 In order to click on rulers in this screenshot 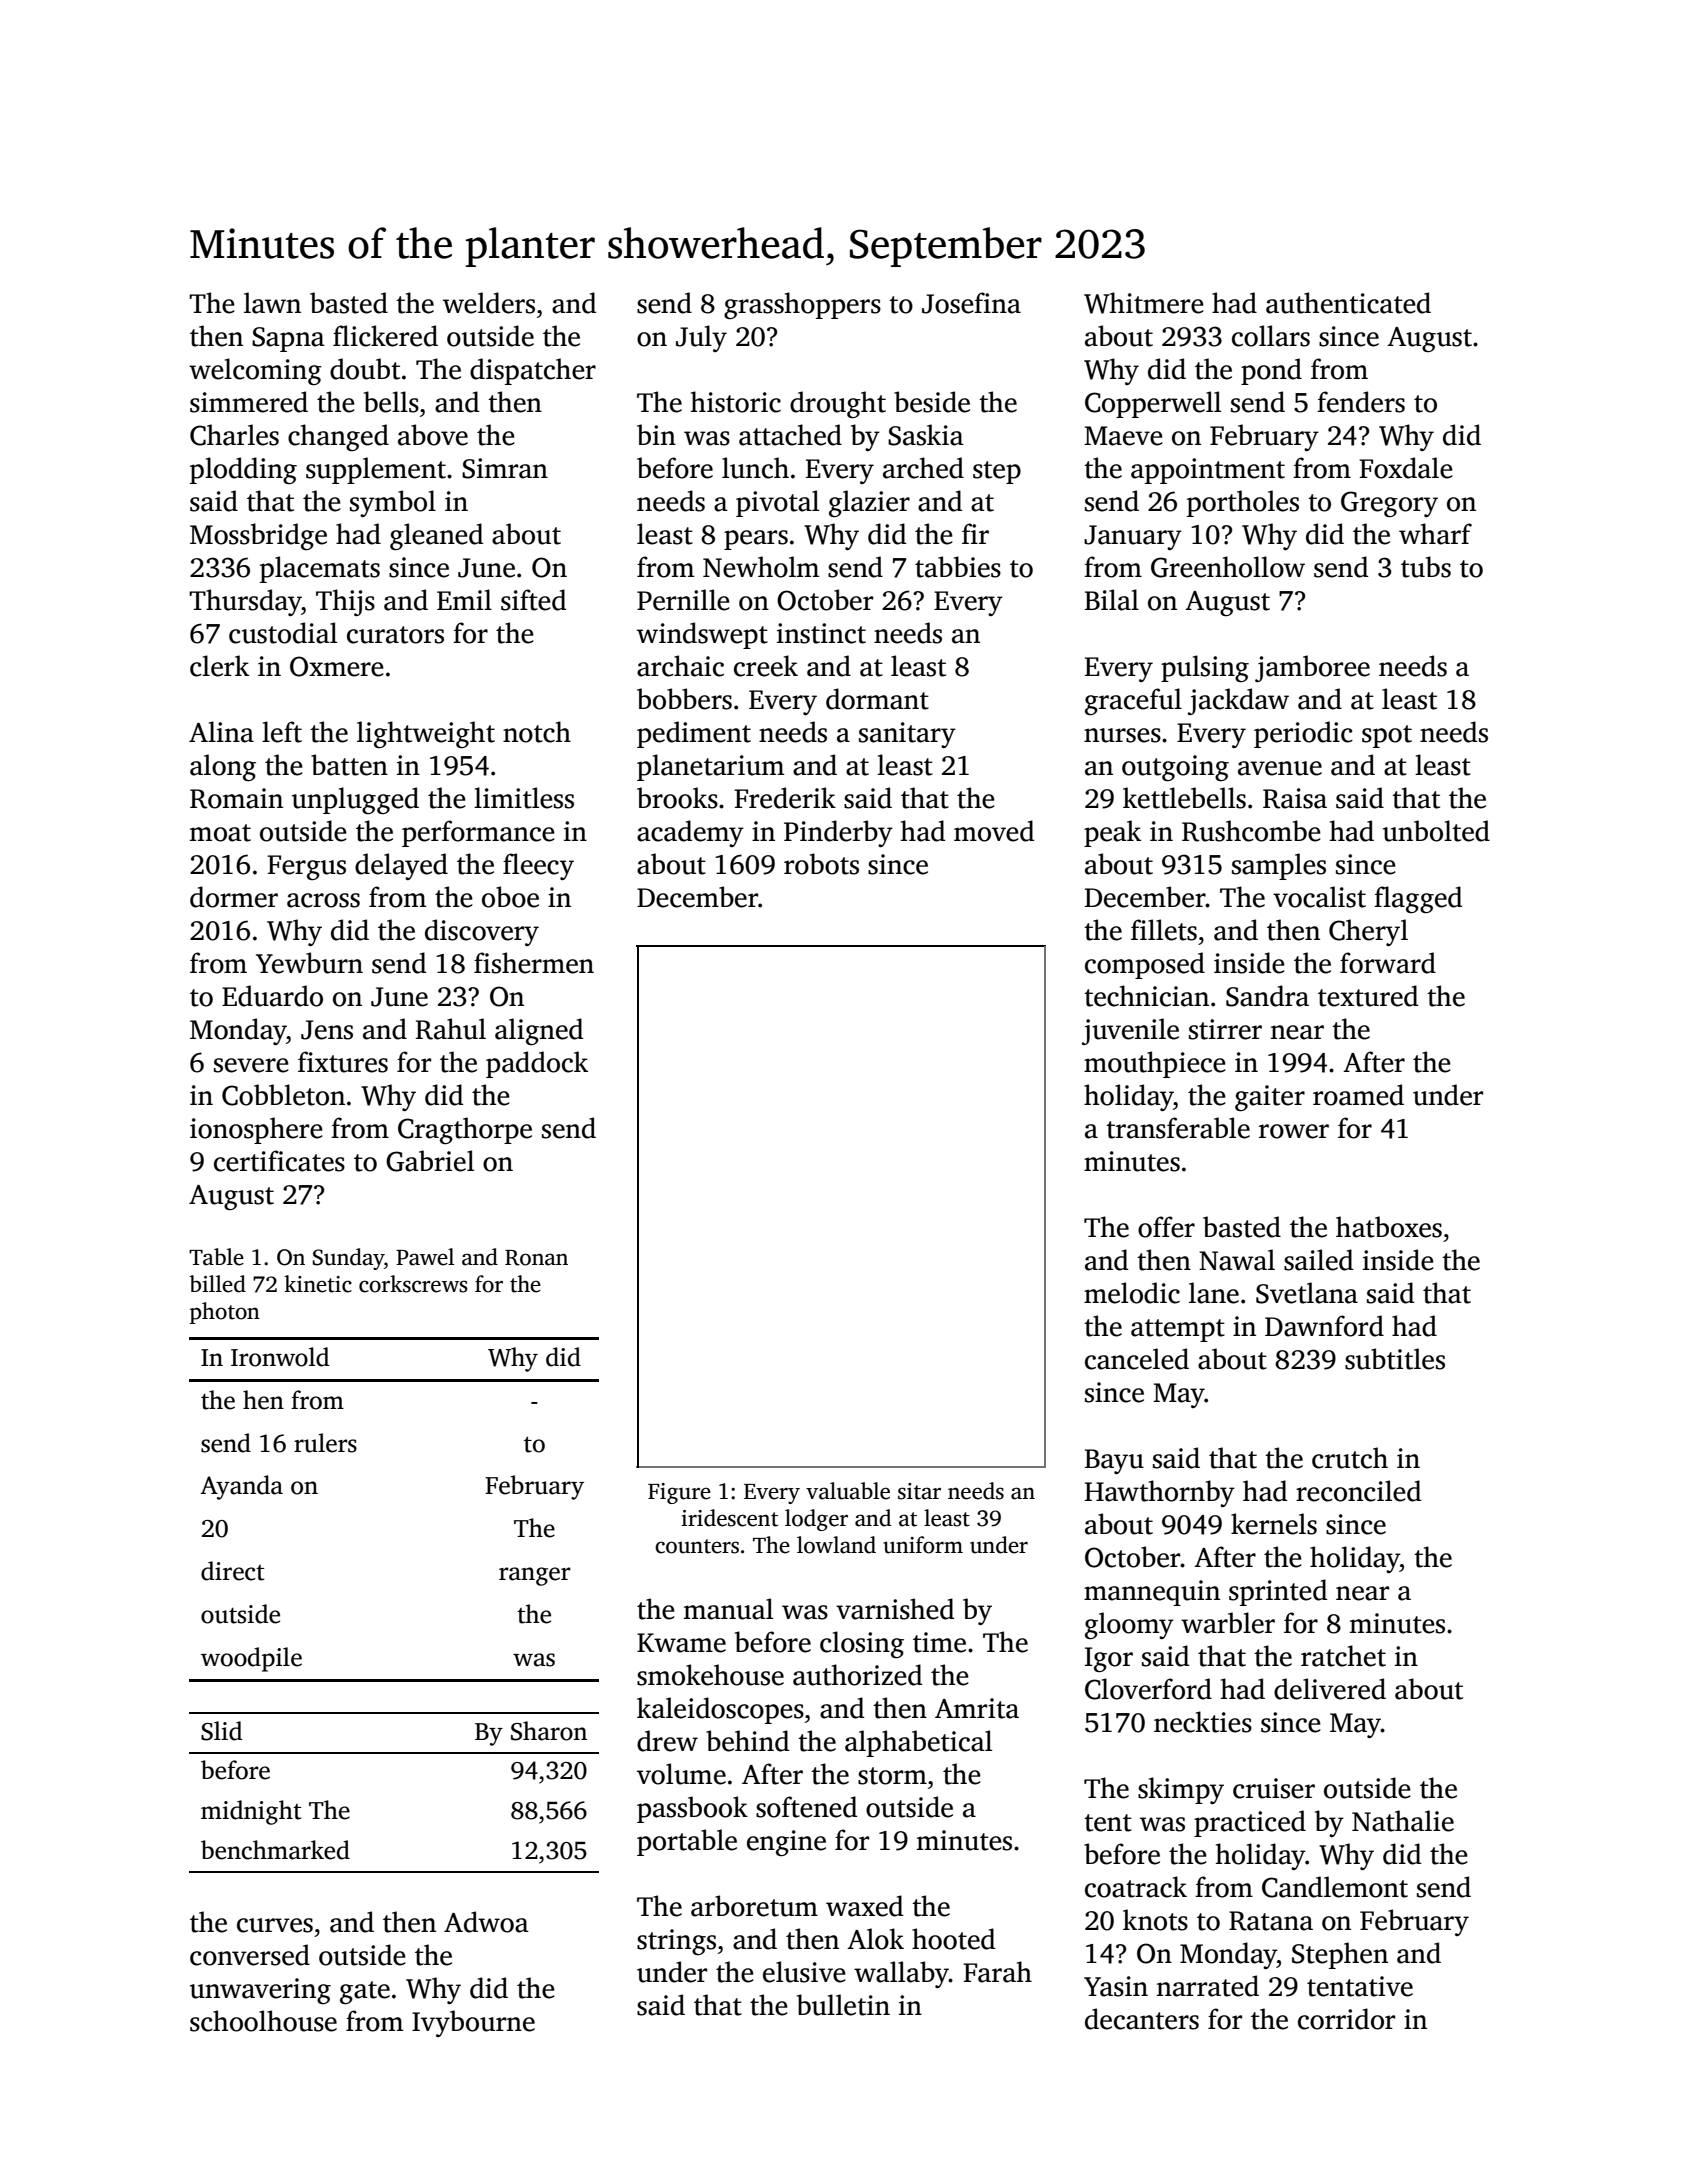, I will do `click(325, 1443)`.
